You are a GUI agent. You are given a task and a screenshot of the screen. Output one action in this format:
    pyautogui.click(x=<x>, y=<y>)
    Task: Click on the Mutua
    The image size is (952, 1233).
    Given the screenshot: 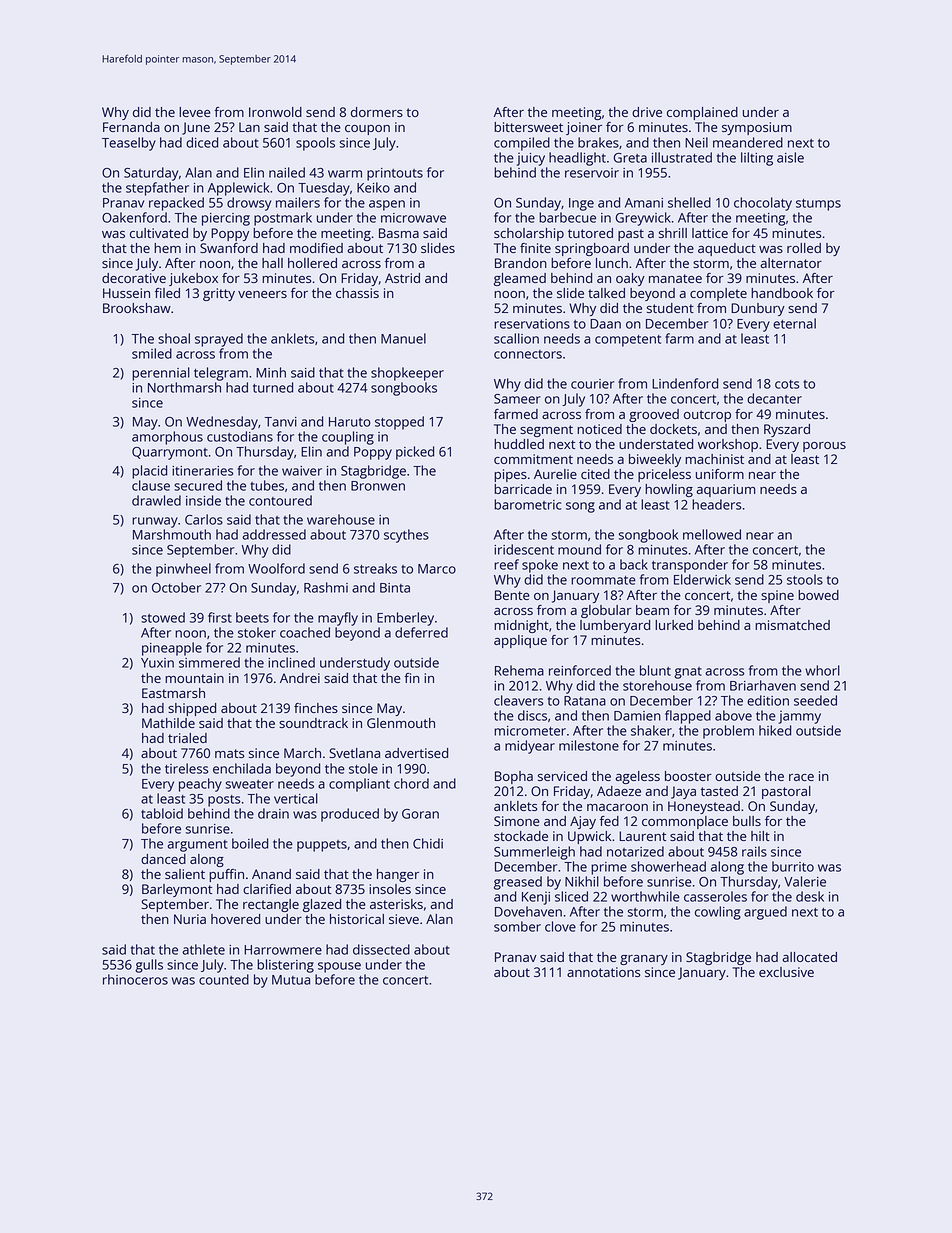 What is the action you would take?
    pyautogui.click(x=291, y=980)
